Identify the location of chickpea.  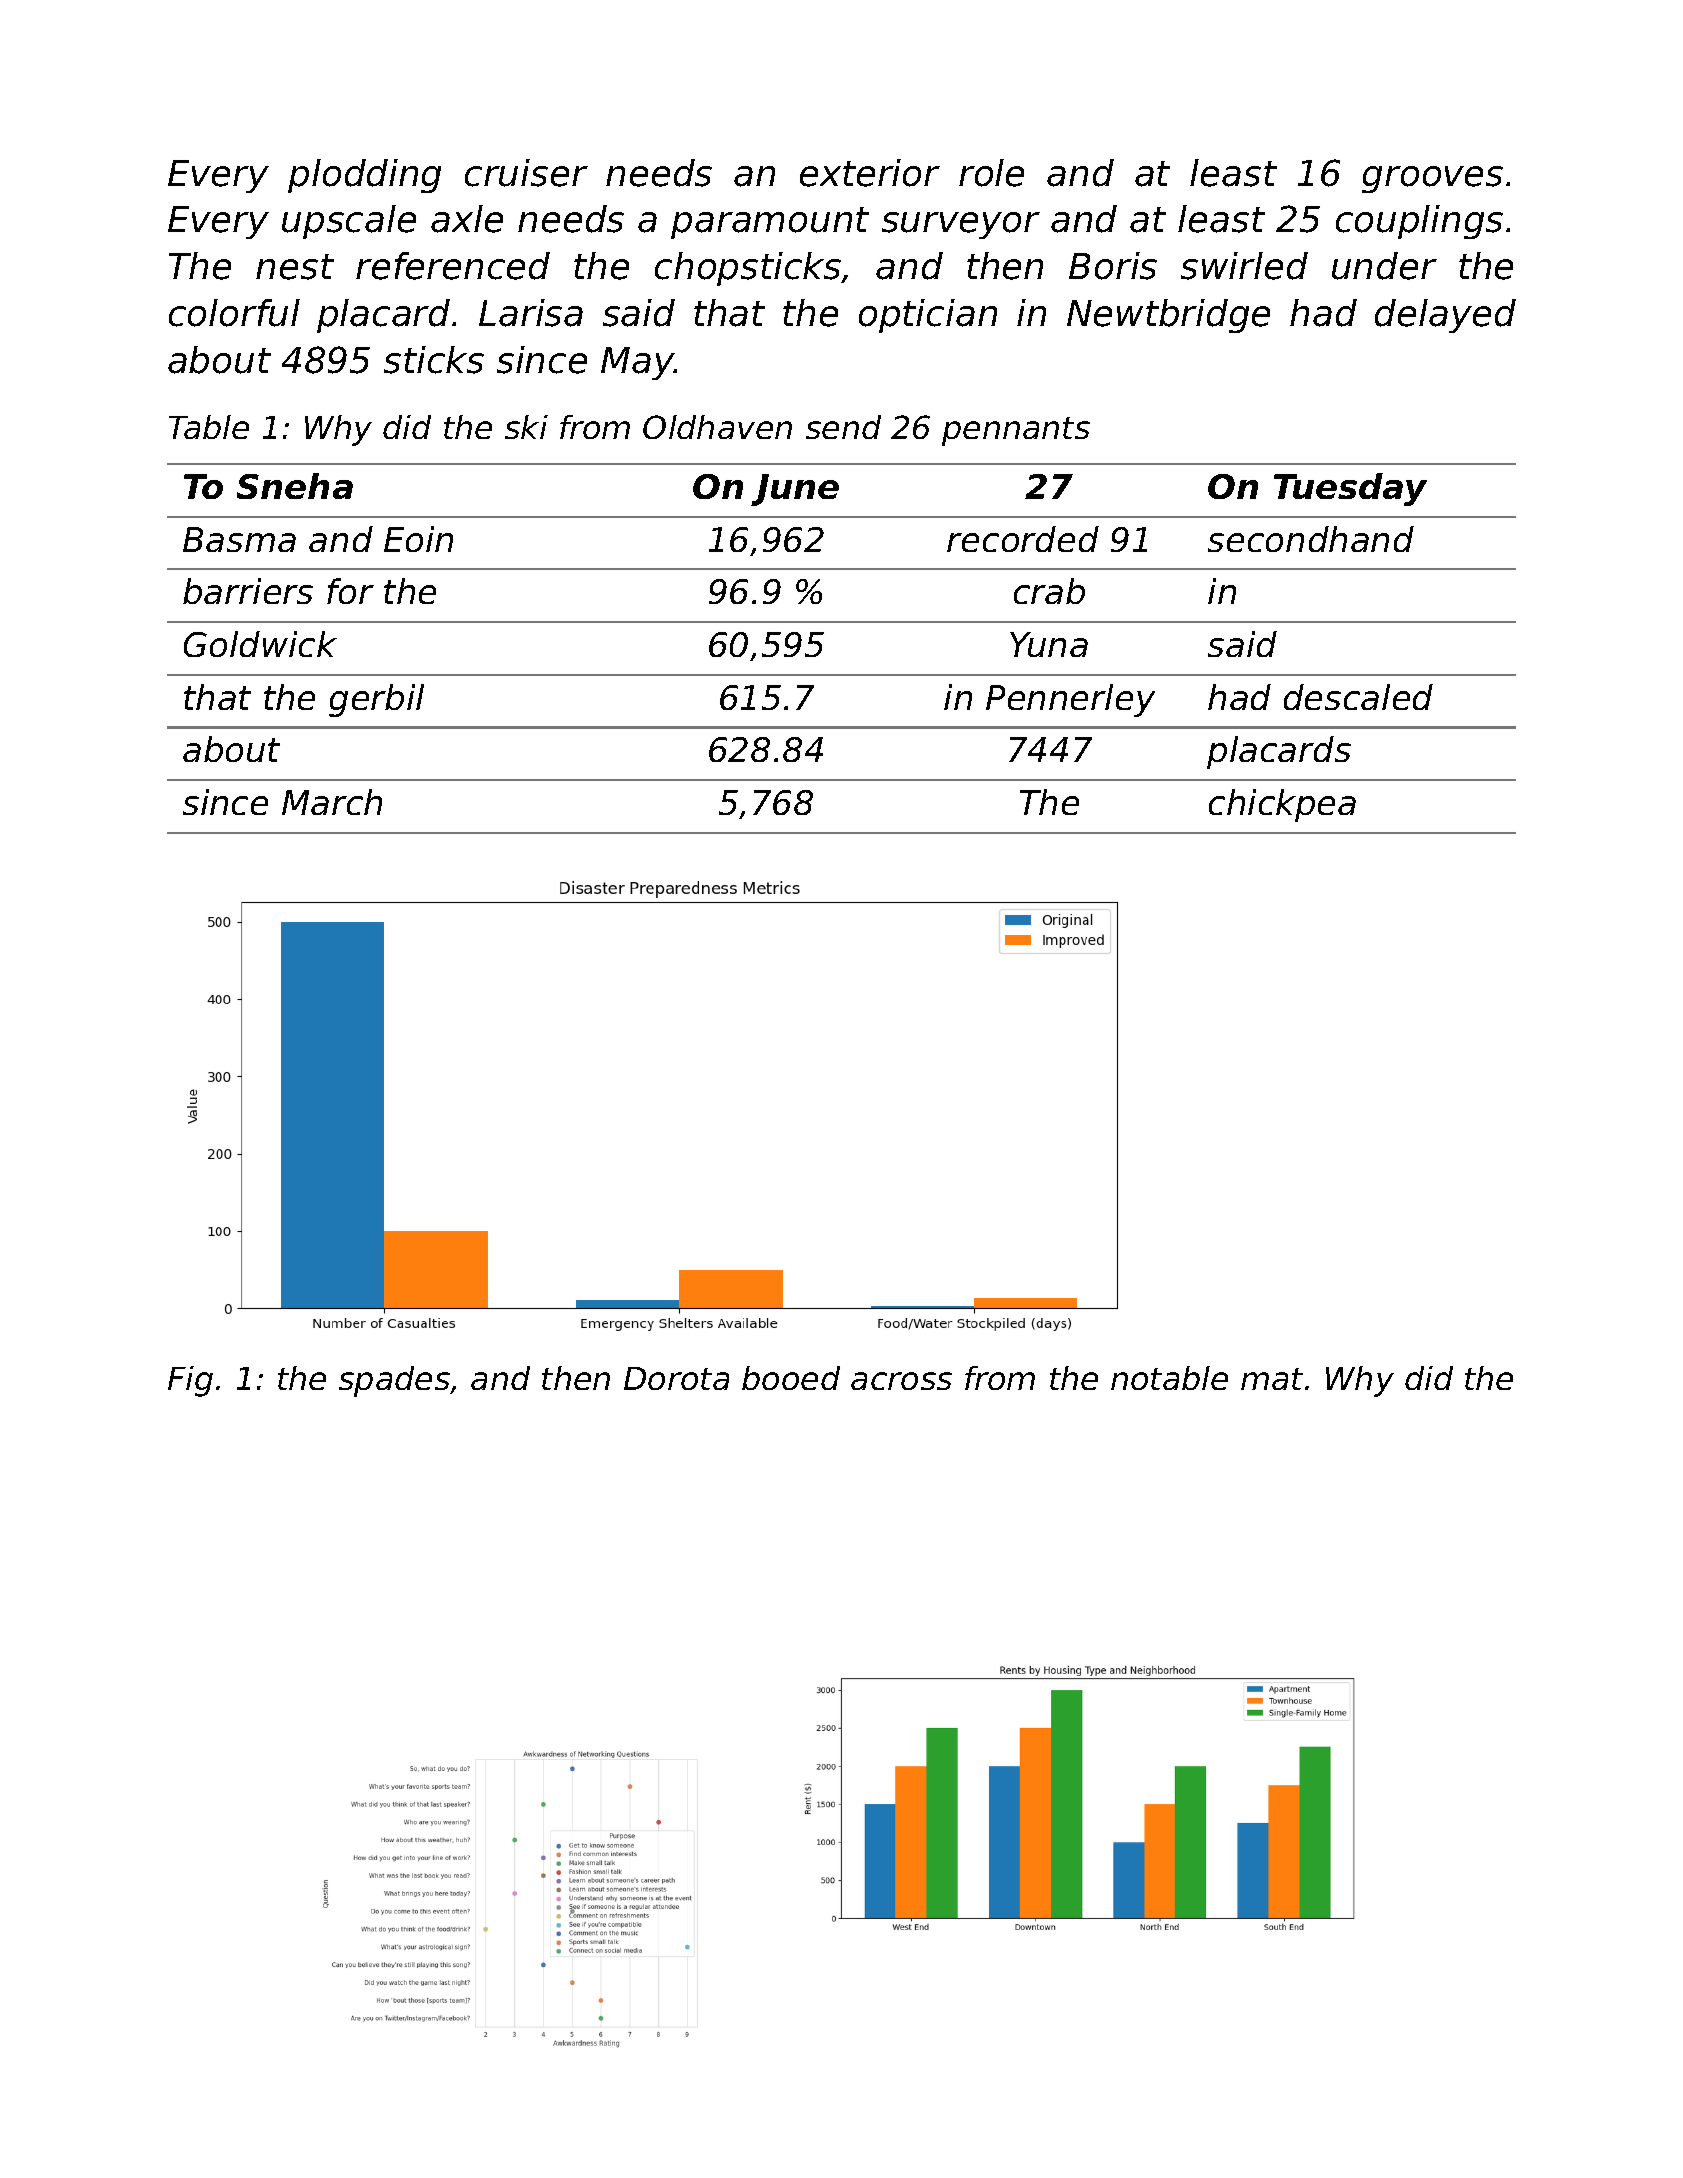
(1282, 805).
